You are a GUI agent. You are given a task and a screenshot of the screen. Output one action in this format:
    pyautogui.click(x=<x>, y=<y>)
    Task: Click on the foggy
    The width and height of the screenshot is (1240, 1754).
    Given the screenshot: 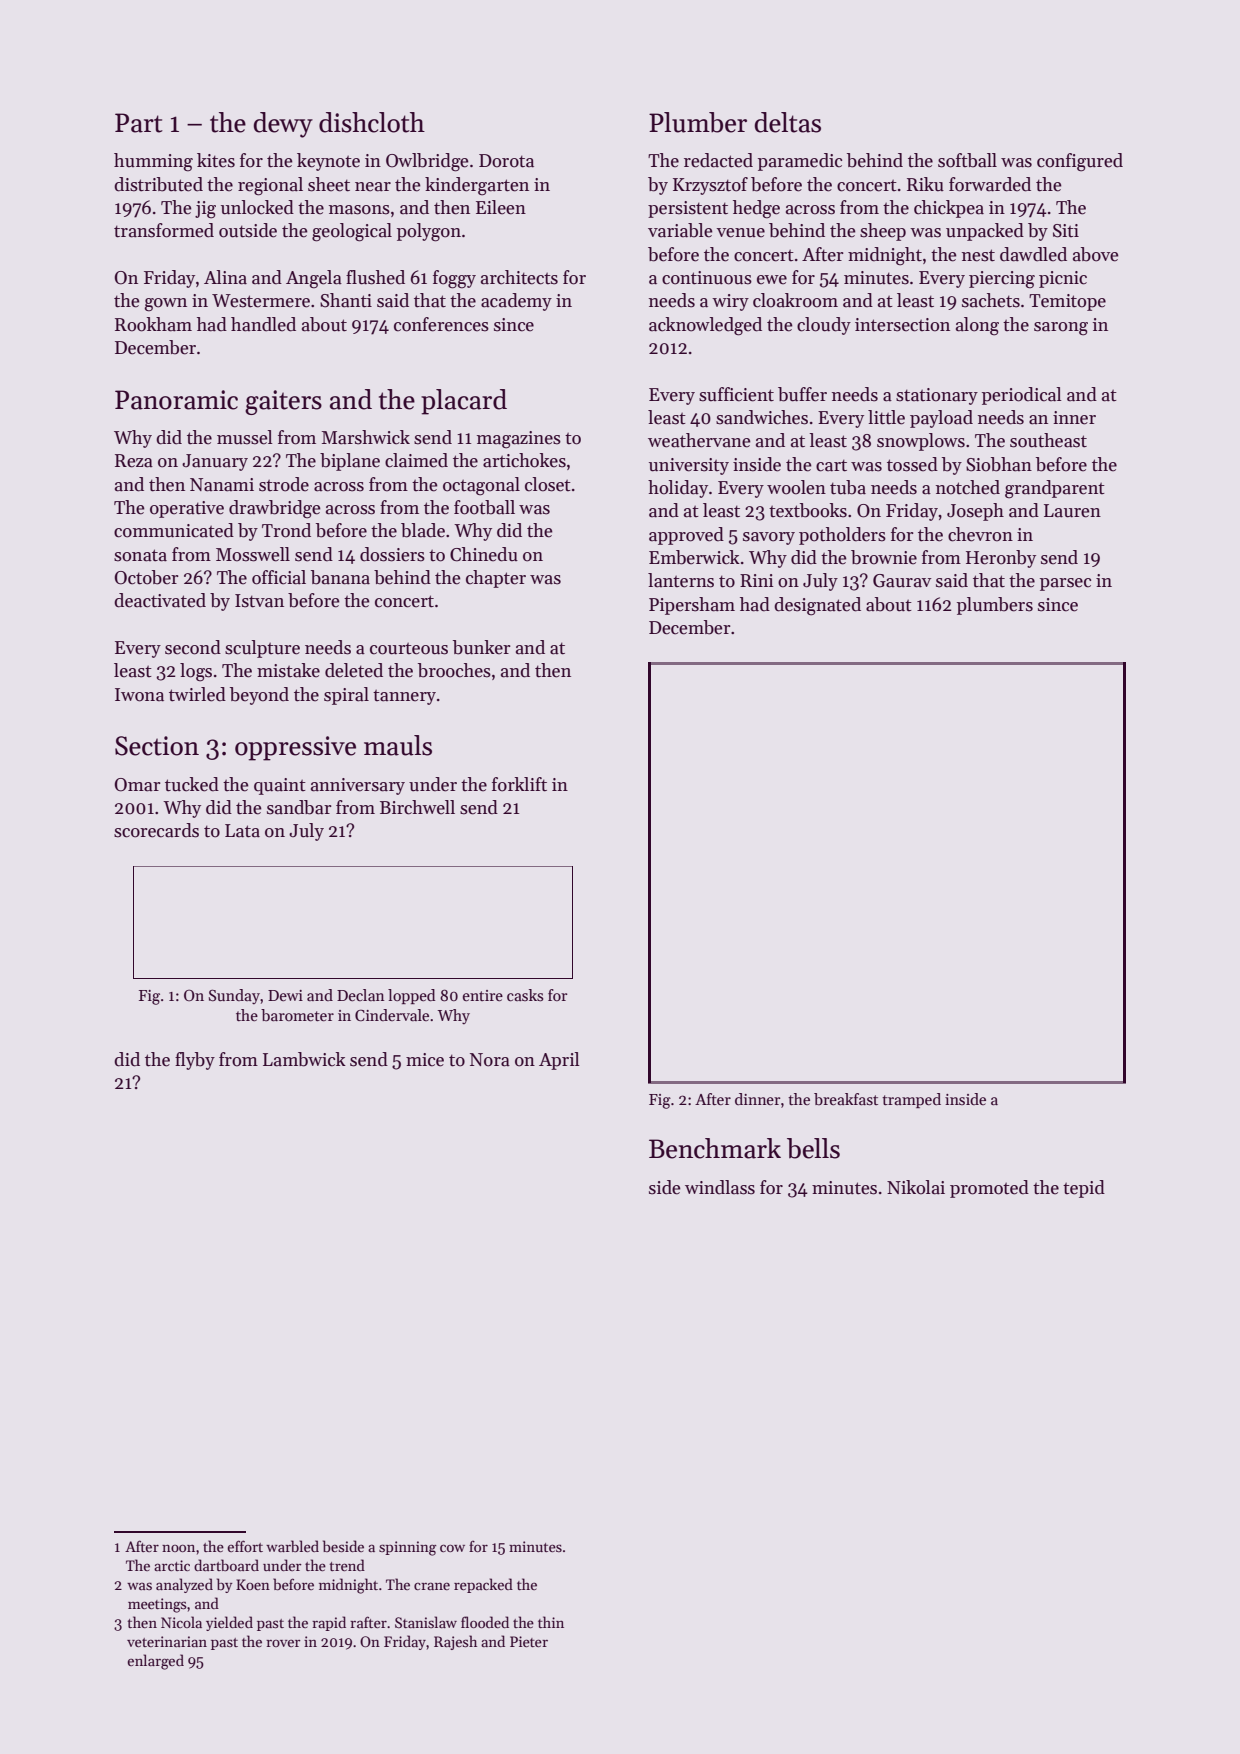 What is the action you would take?
    pyautogui.click(x=454, y=279)
